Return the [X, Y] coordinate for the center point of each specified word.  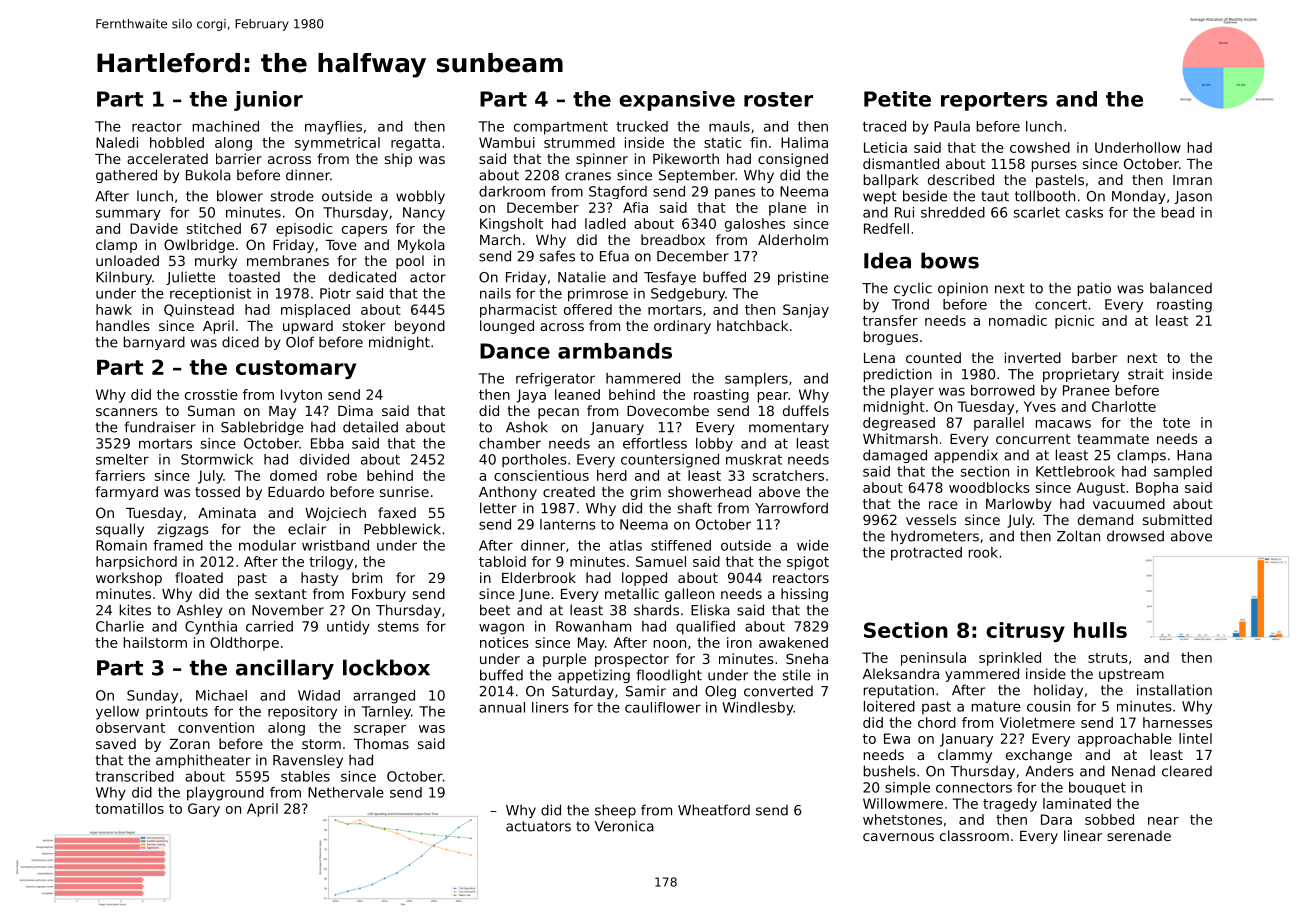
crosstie [211, 394]
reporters [994, 101]
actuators [538, 826]
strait [1146, 374]
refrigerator [555, 380]
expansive [677, 101]
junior [268, 101]
